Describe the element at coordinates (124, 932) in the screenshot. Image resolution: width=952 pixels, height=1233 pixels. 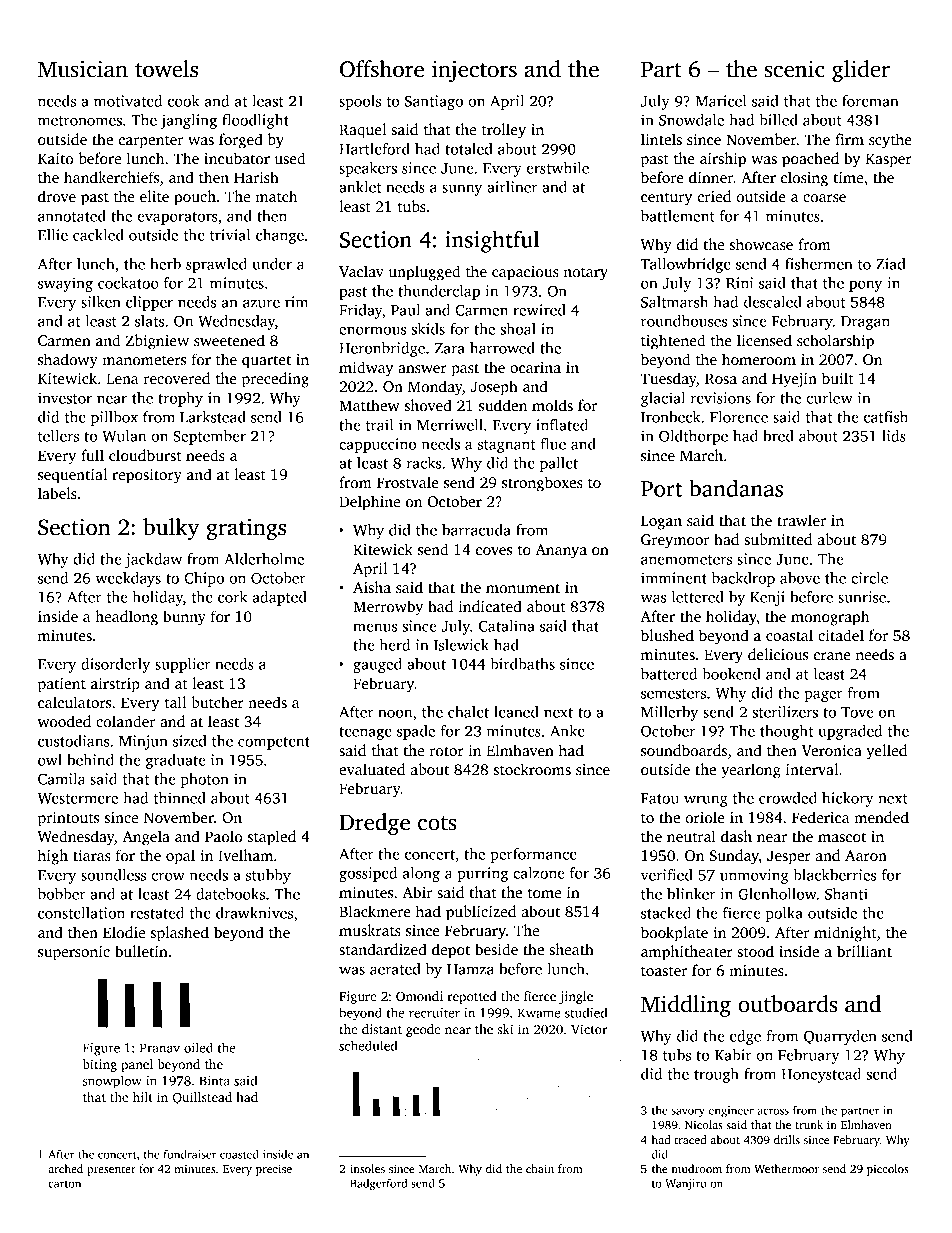
I see `Elodie` at that location.
